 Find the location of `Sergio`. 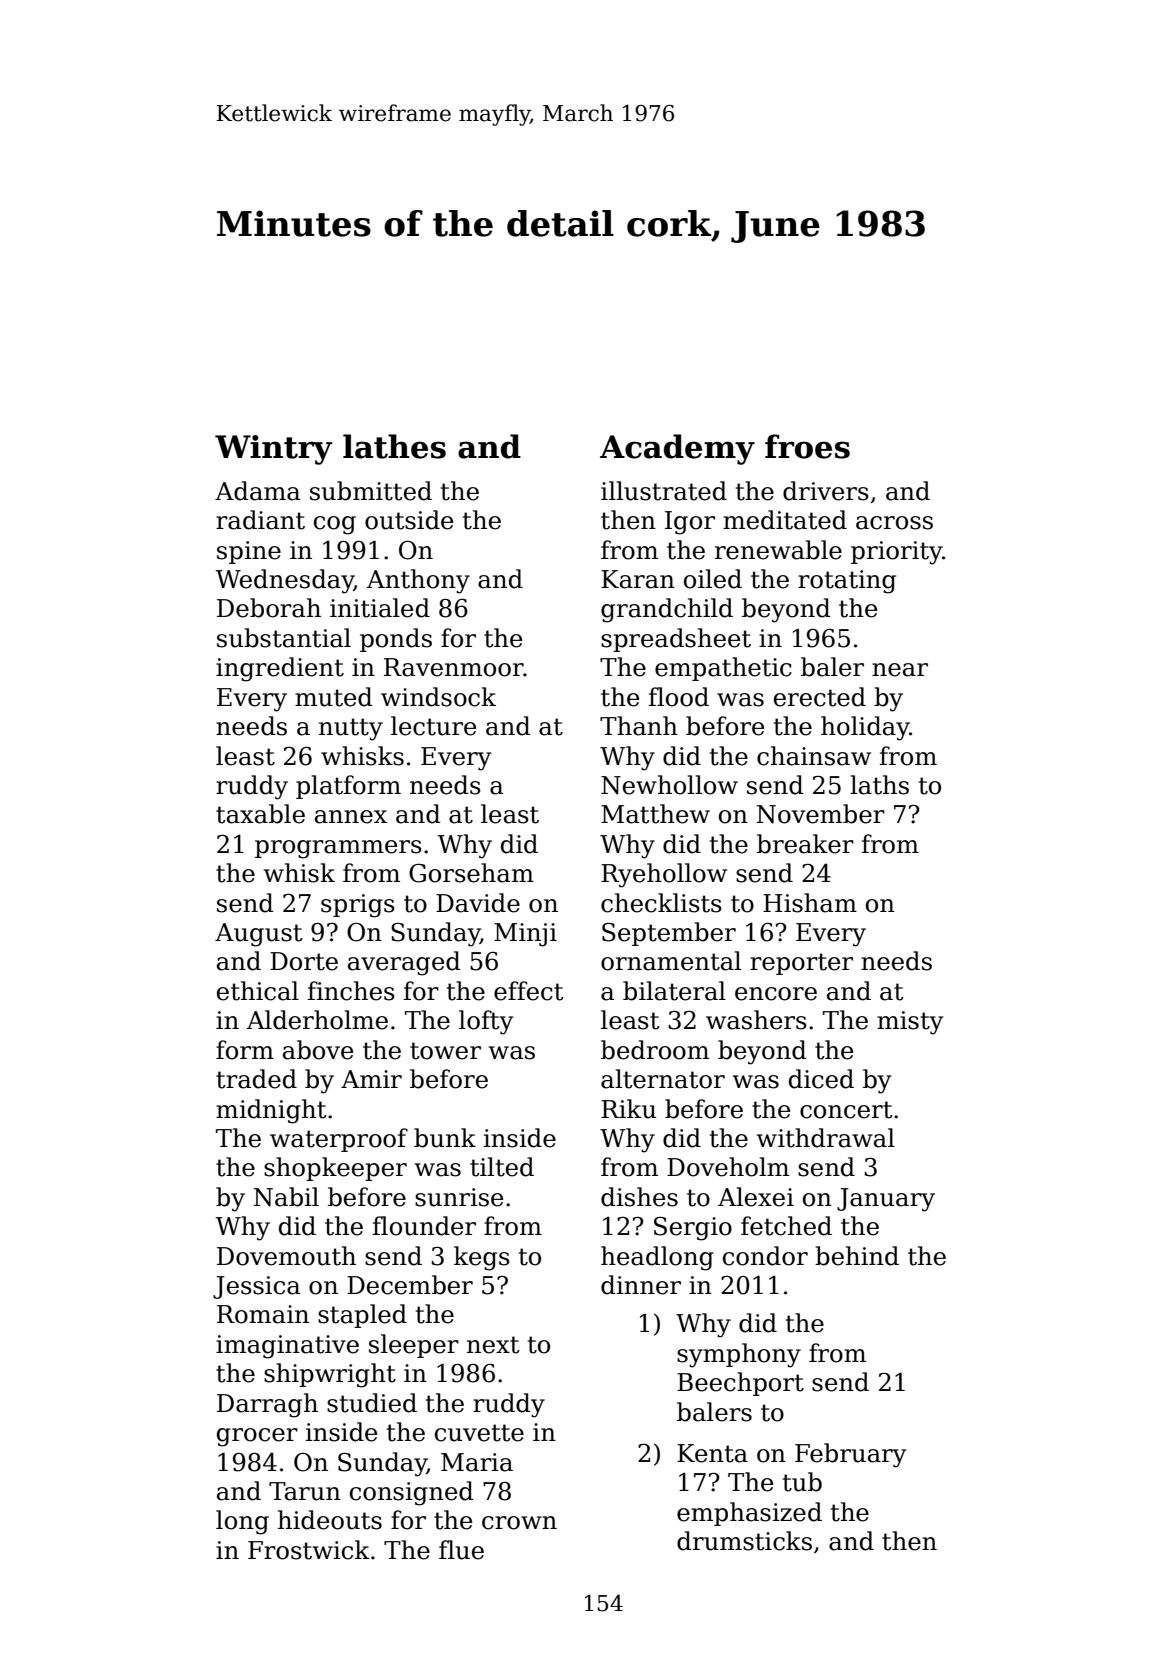

Sergio is located at coordinates (693, 1229).
